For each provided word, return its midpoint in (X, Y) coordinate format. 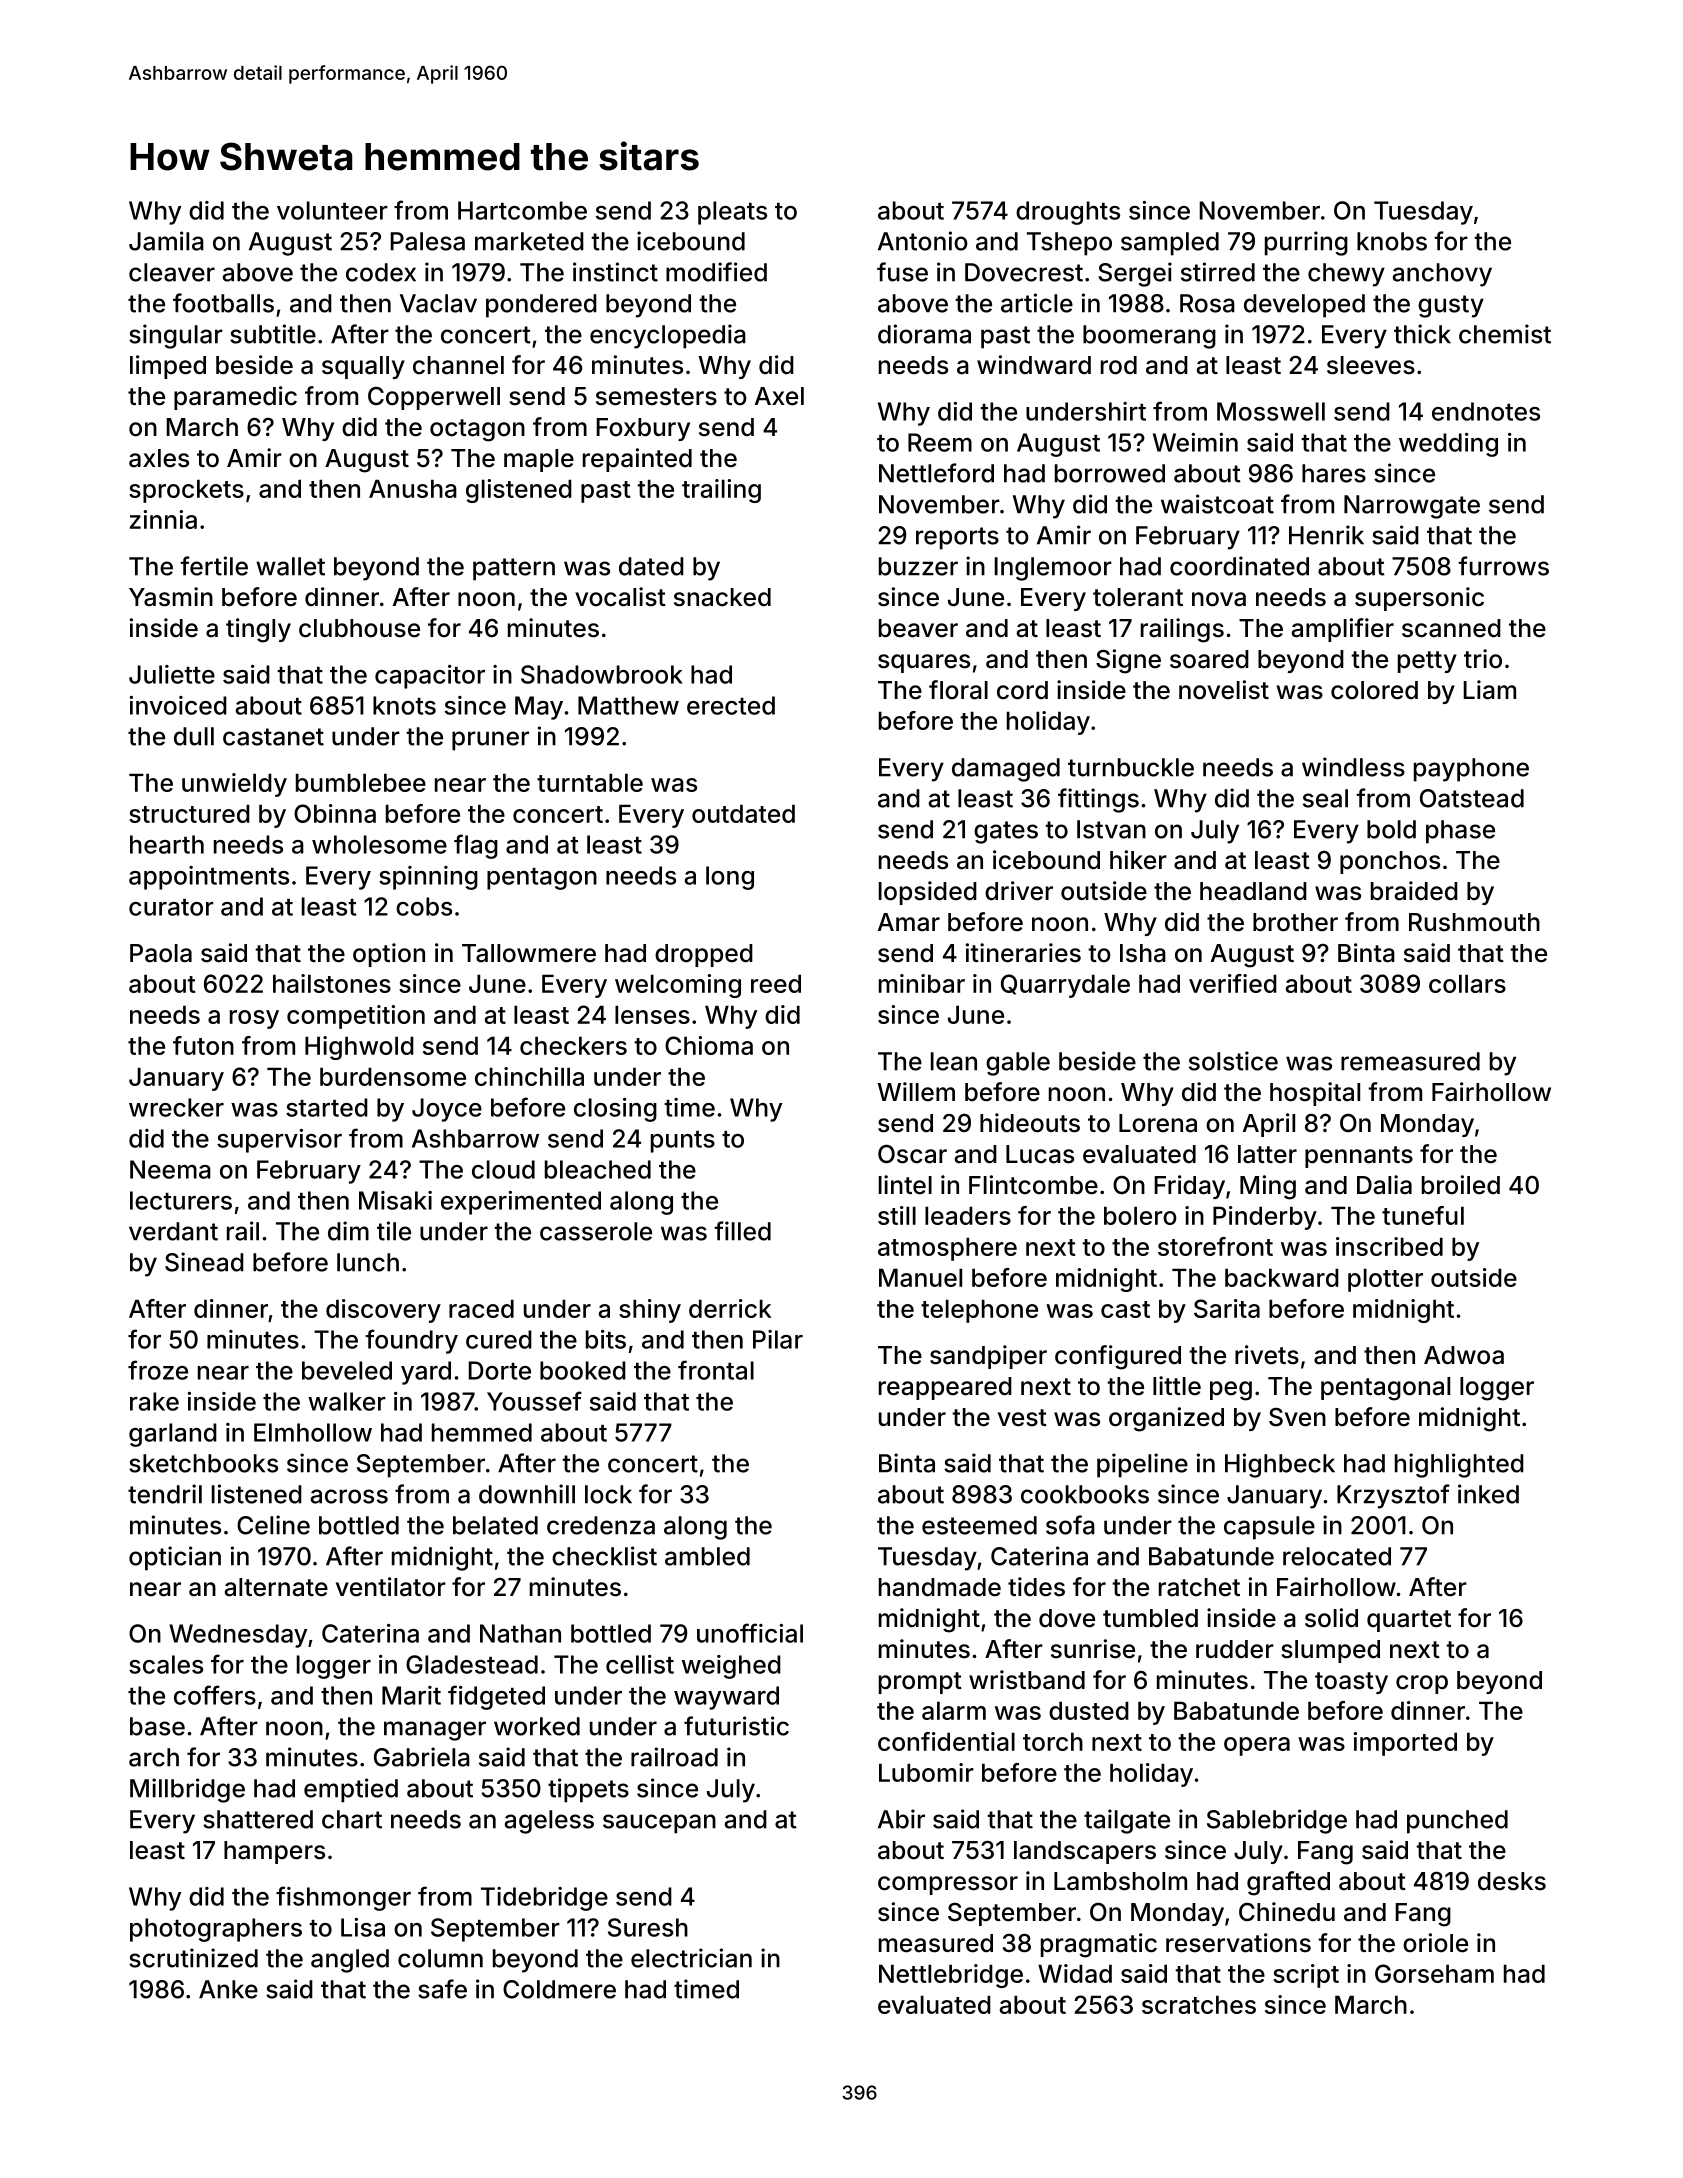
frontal (716, 1370)
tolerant (1138, 597)
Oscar (912, 1154)
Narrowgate (1412, 507)
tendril (165, 1494)
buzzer (918, 566)
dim (348, 1231)
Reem (940, 442)
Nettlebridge (951, 1976)
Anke (228, 1989)
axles (159, 458)
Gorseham (1434, 1973)
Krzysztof (1393, 1496)
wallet (290, 566)
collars (1467, 983)
